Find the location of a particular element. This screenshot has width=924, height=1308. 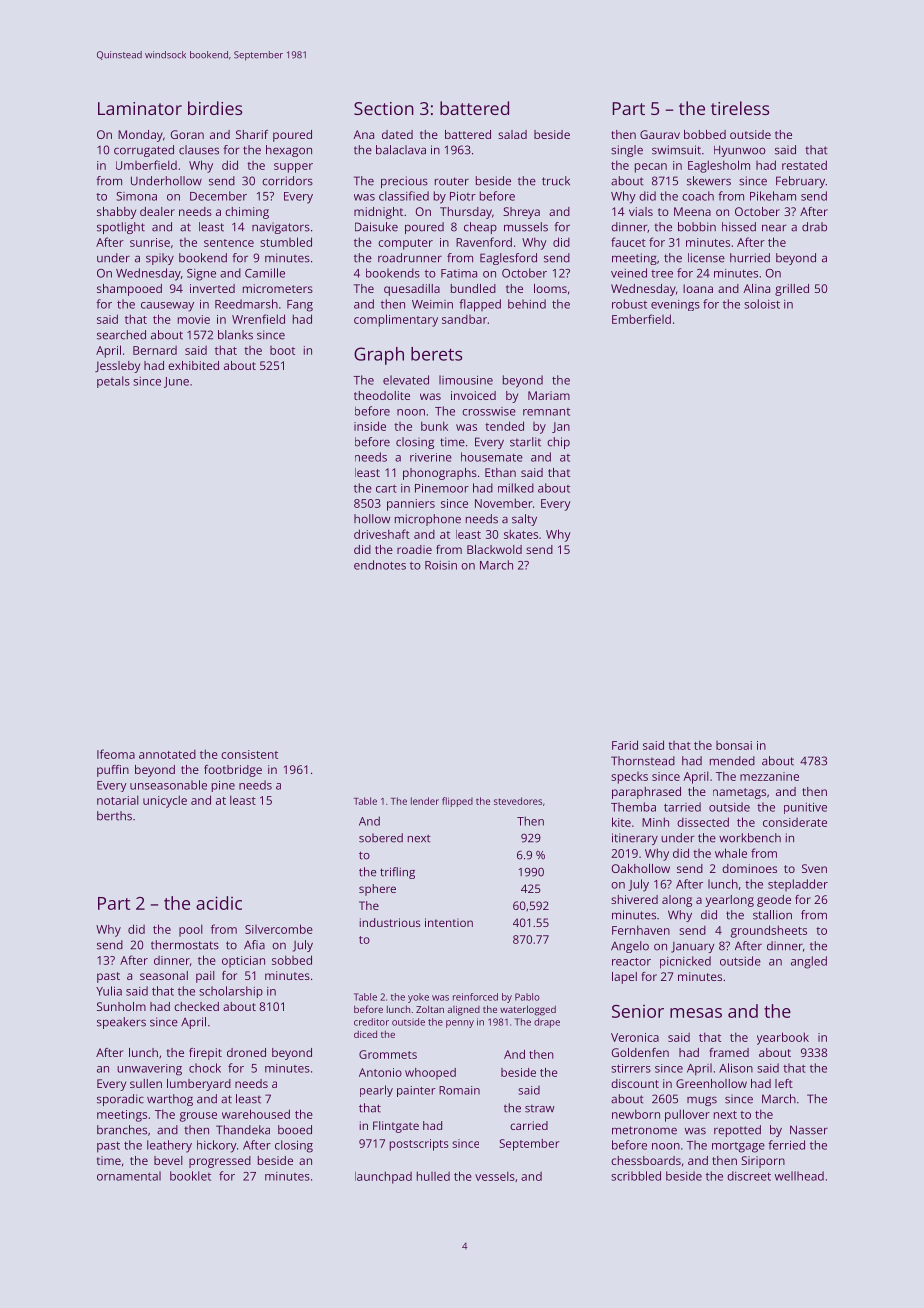

stevedores is located at coordinates (518, 801).
